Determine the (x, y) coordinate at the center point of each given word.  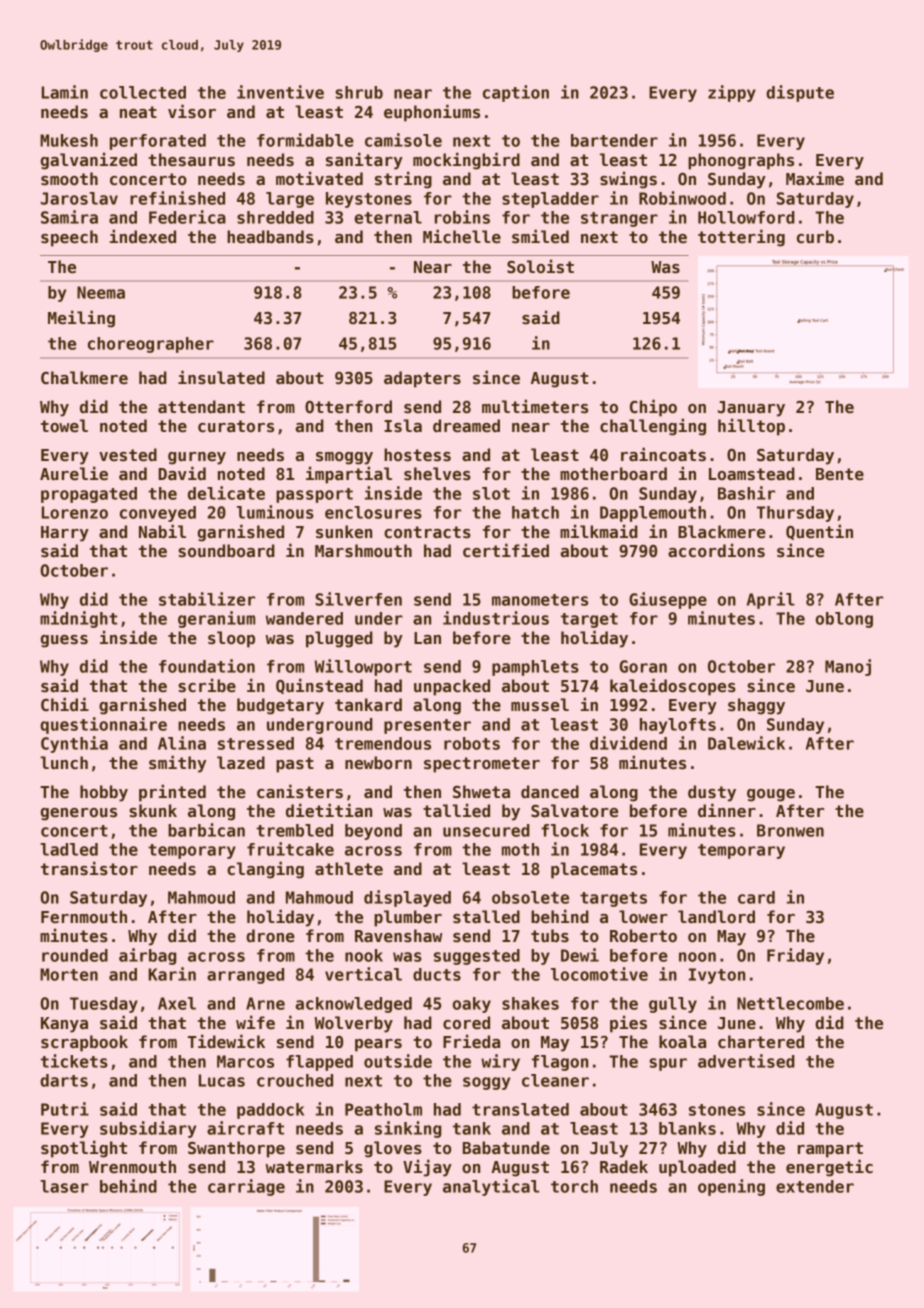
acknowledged (353, 1005)
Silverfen (358, 599)
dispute (800, 93)
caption (516, 93)
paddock (270, 1111)
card (756, 897)
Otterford (348, 407)
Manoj (848, 667)
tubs (550, 936)
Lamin (65, 92)
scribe (207, 685)
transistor (89, 868)
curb (815, 237)
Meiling (81, 319)
